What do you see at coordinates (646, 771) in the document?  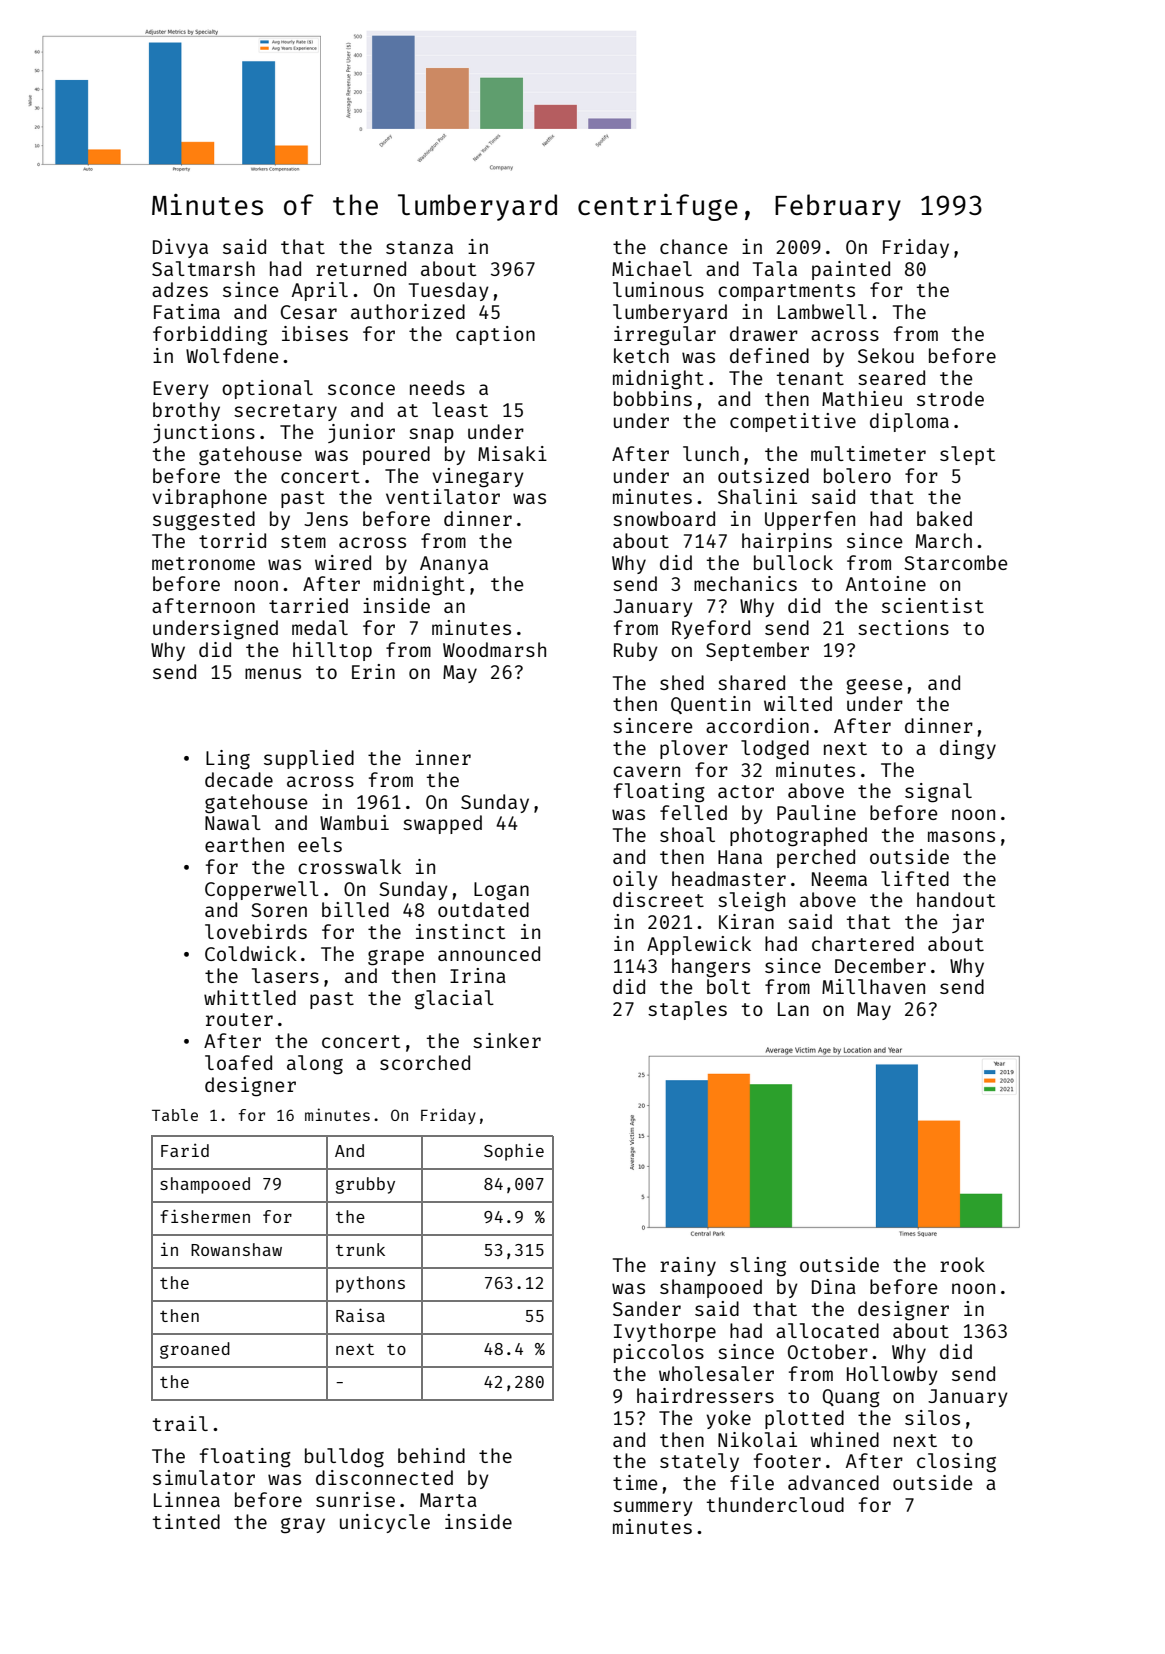 I see `cavern` at bounding box center [646, 771].
